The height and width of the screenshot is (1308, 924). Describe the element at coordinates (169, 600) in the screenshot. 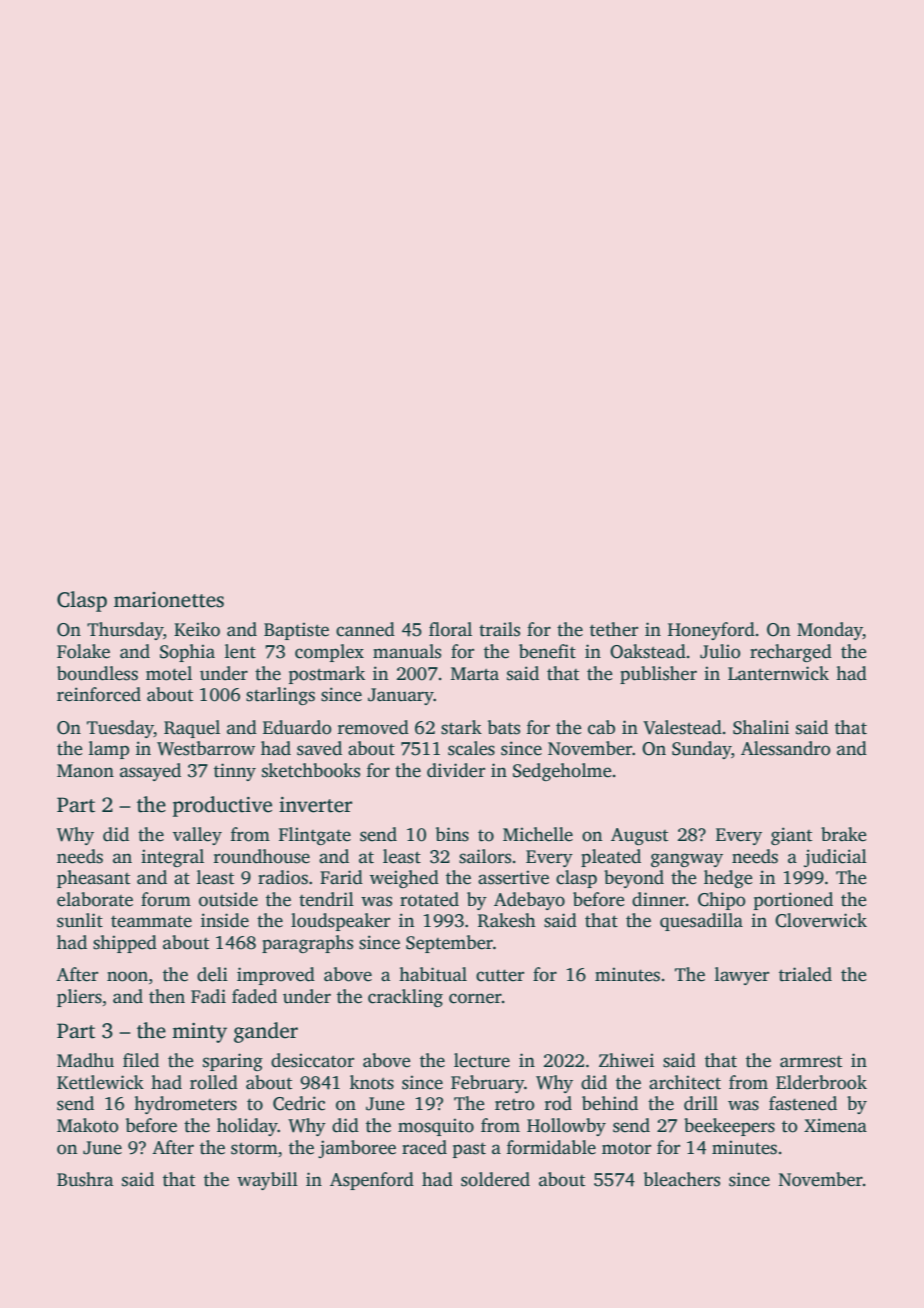

I see `marionettes` at that location.
